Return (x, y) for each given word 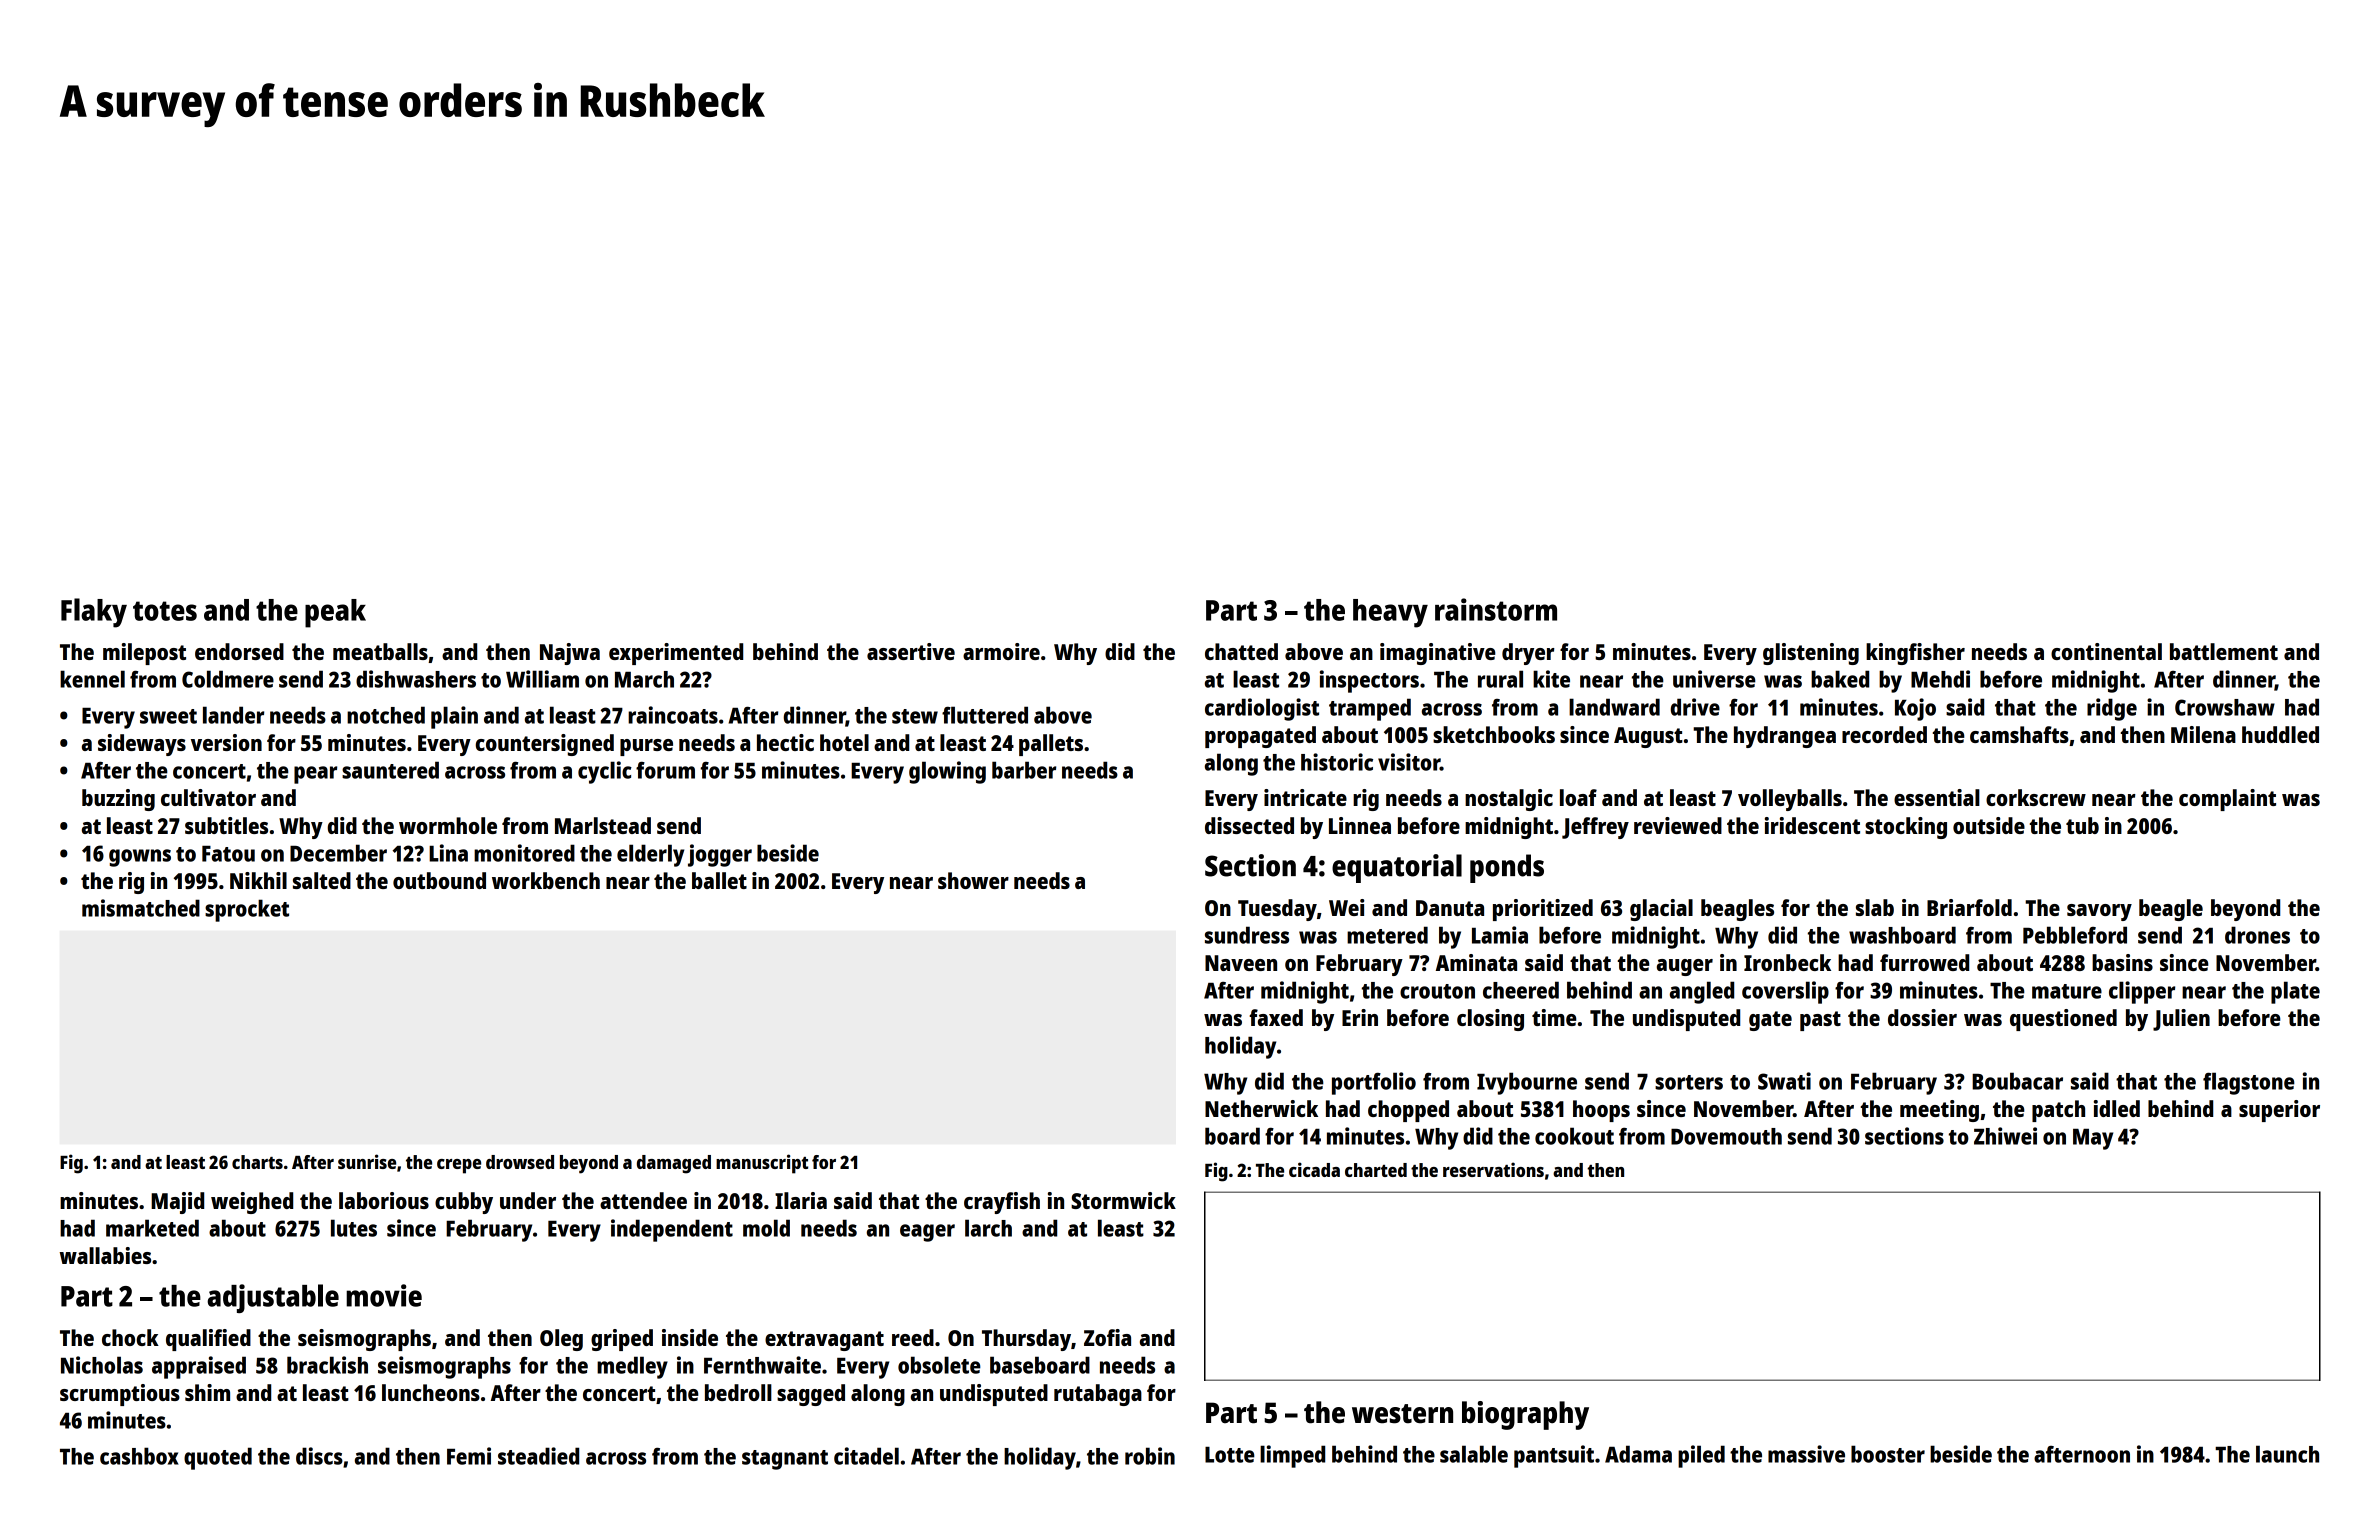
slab (1875, 907)
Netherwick (1261, 1108)
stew (915, 716)
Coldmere (228, 679)
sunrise (367, 1161)
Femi (469, 1456)
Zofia (1107, 1337)
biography (1525, 1415)
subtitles (226, 825)
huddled (2280, 734)
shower (973, 880)
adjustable (273, 1298)
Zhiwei (2005, 1136)
